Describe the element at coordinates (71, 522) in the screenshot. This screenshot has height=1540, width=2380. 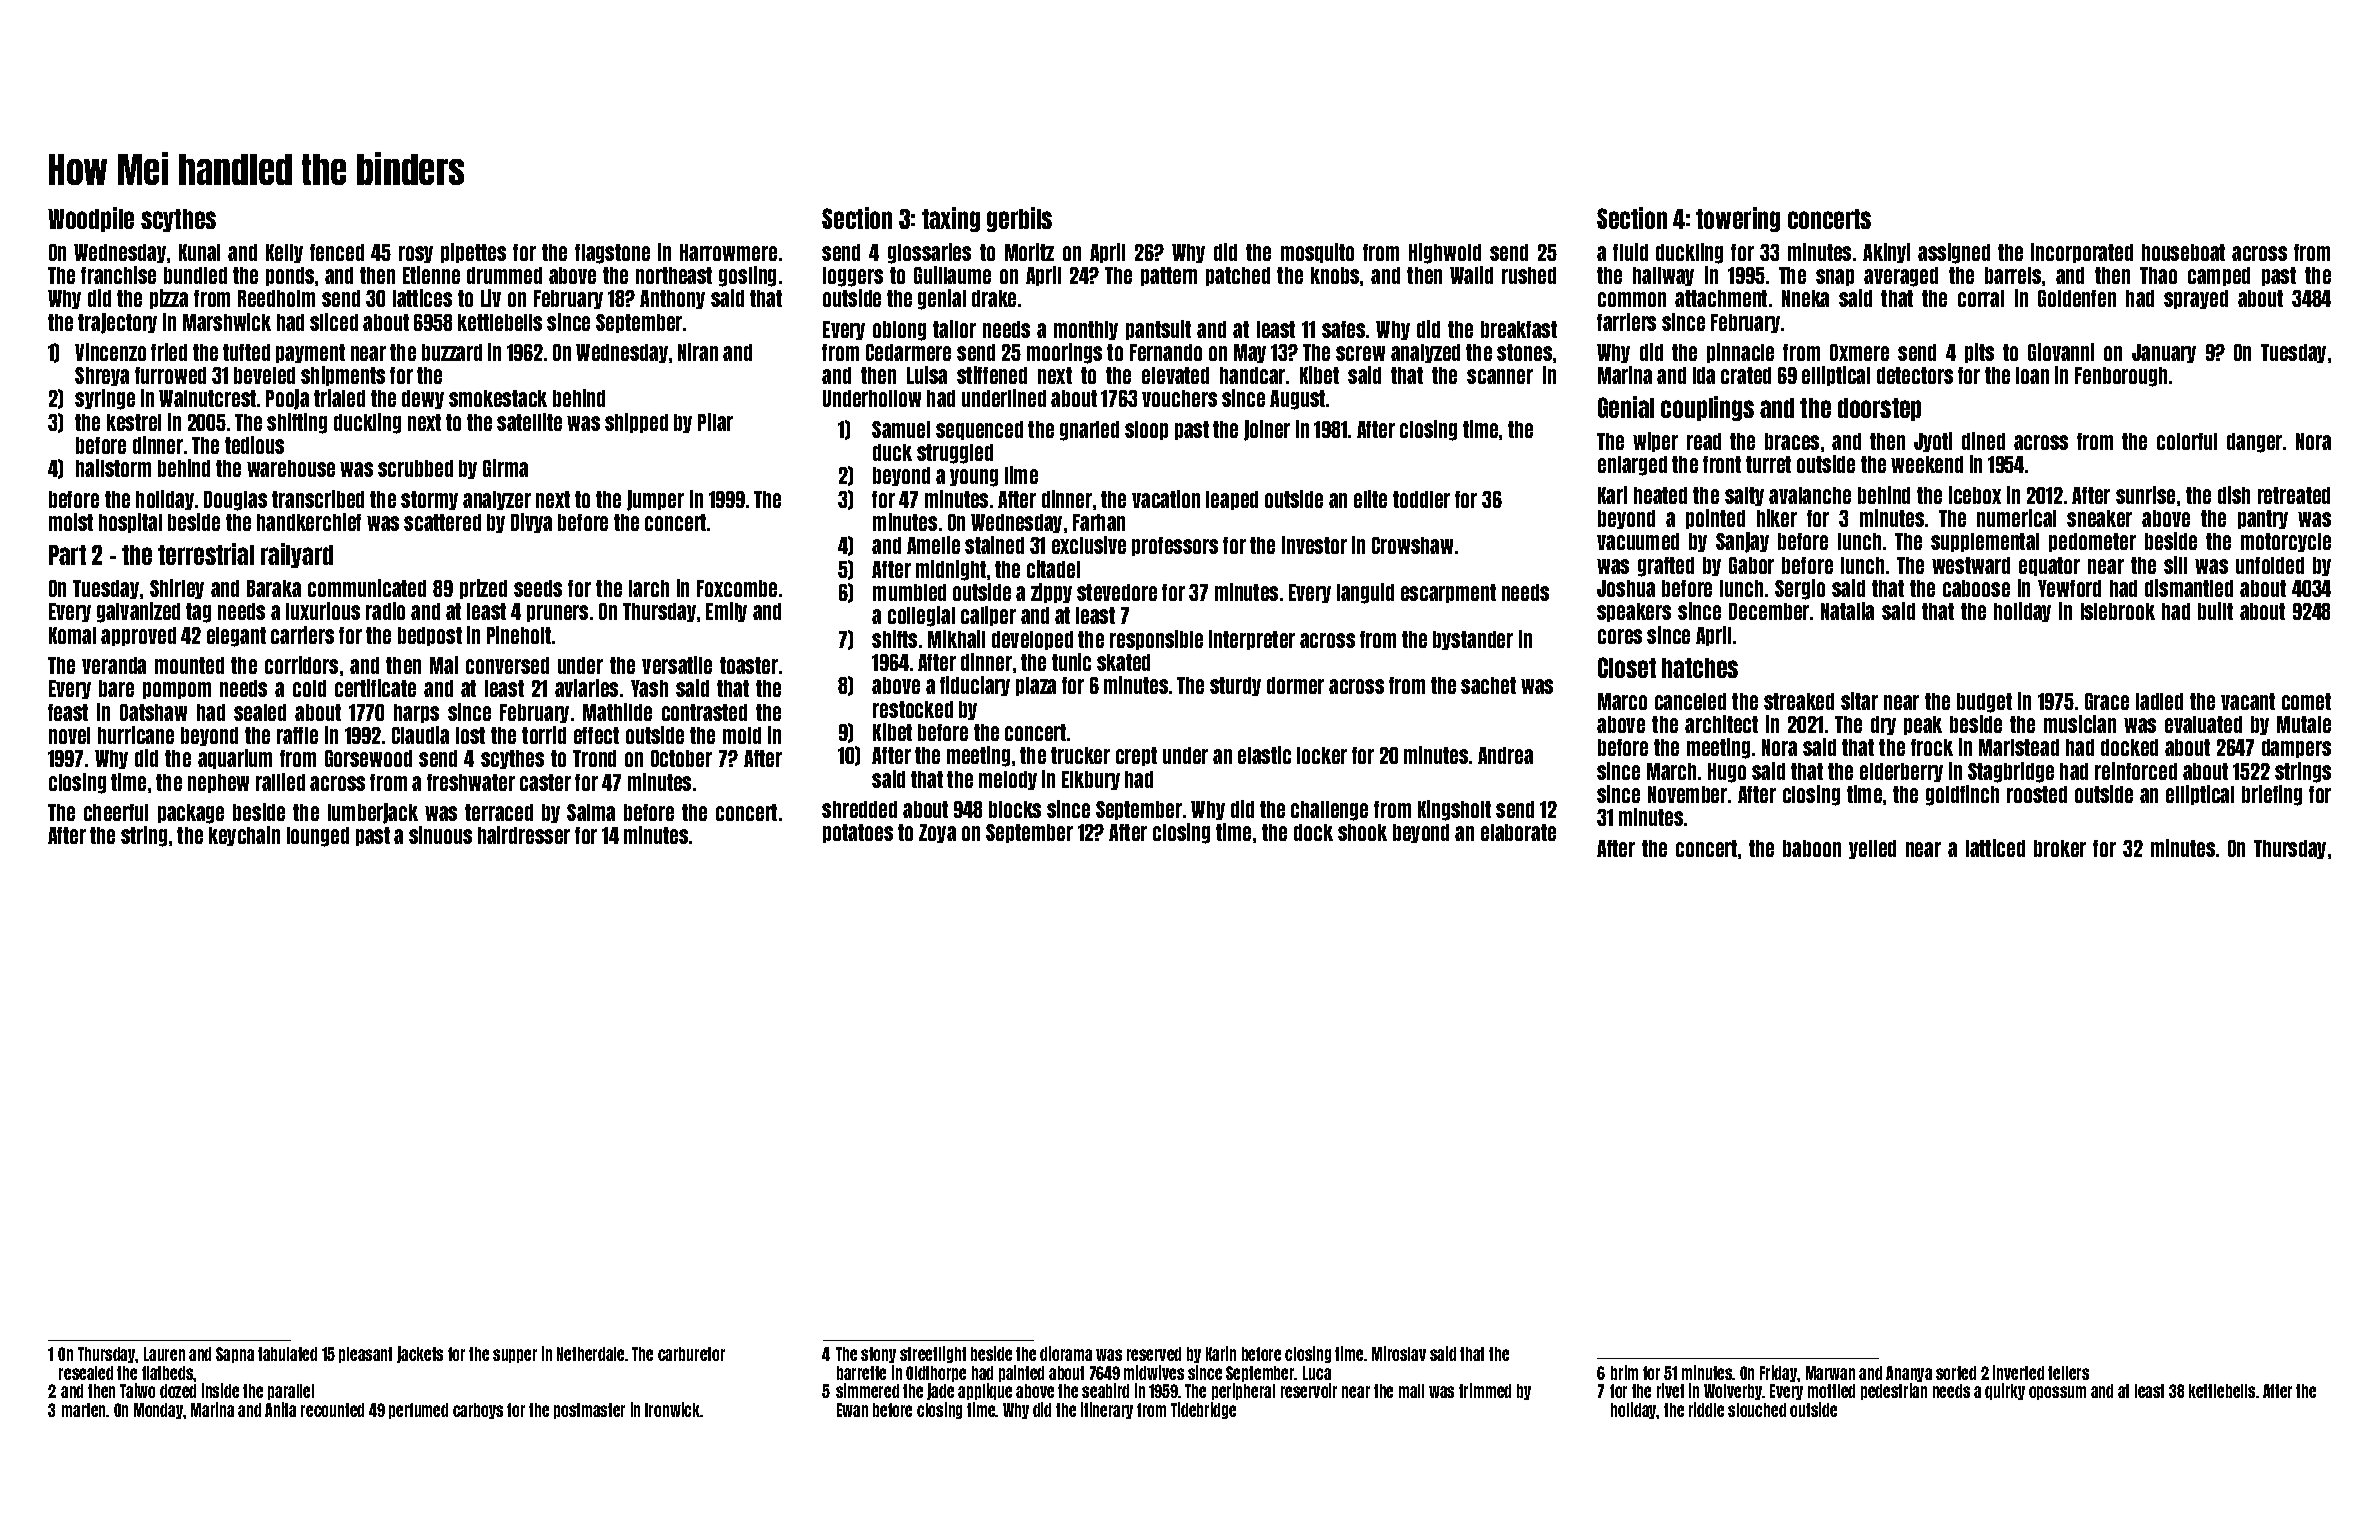
I see `moist` at that location.
